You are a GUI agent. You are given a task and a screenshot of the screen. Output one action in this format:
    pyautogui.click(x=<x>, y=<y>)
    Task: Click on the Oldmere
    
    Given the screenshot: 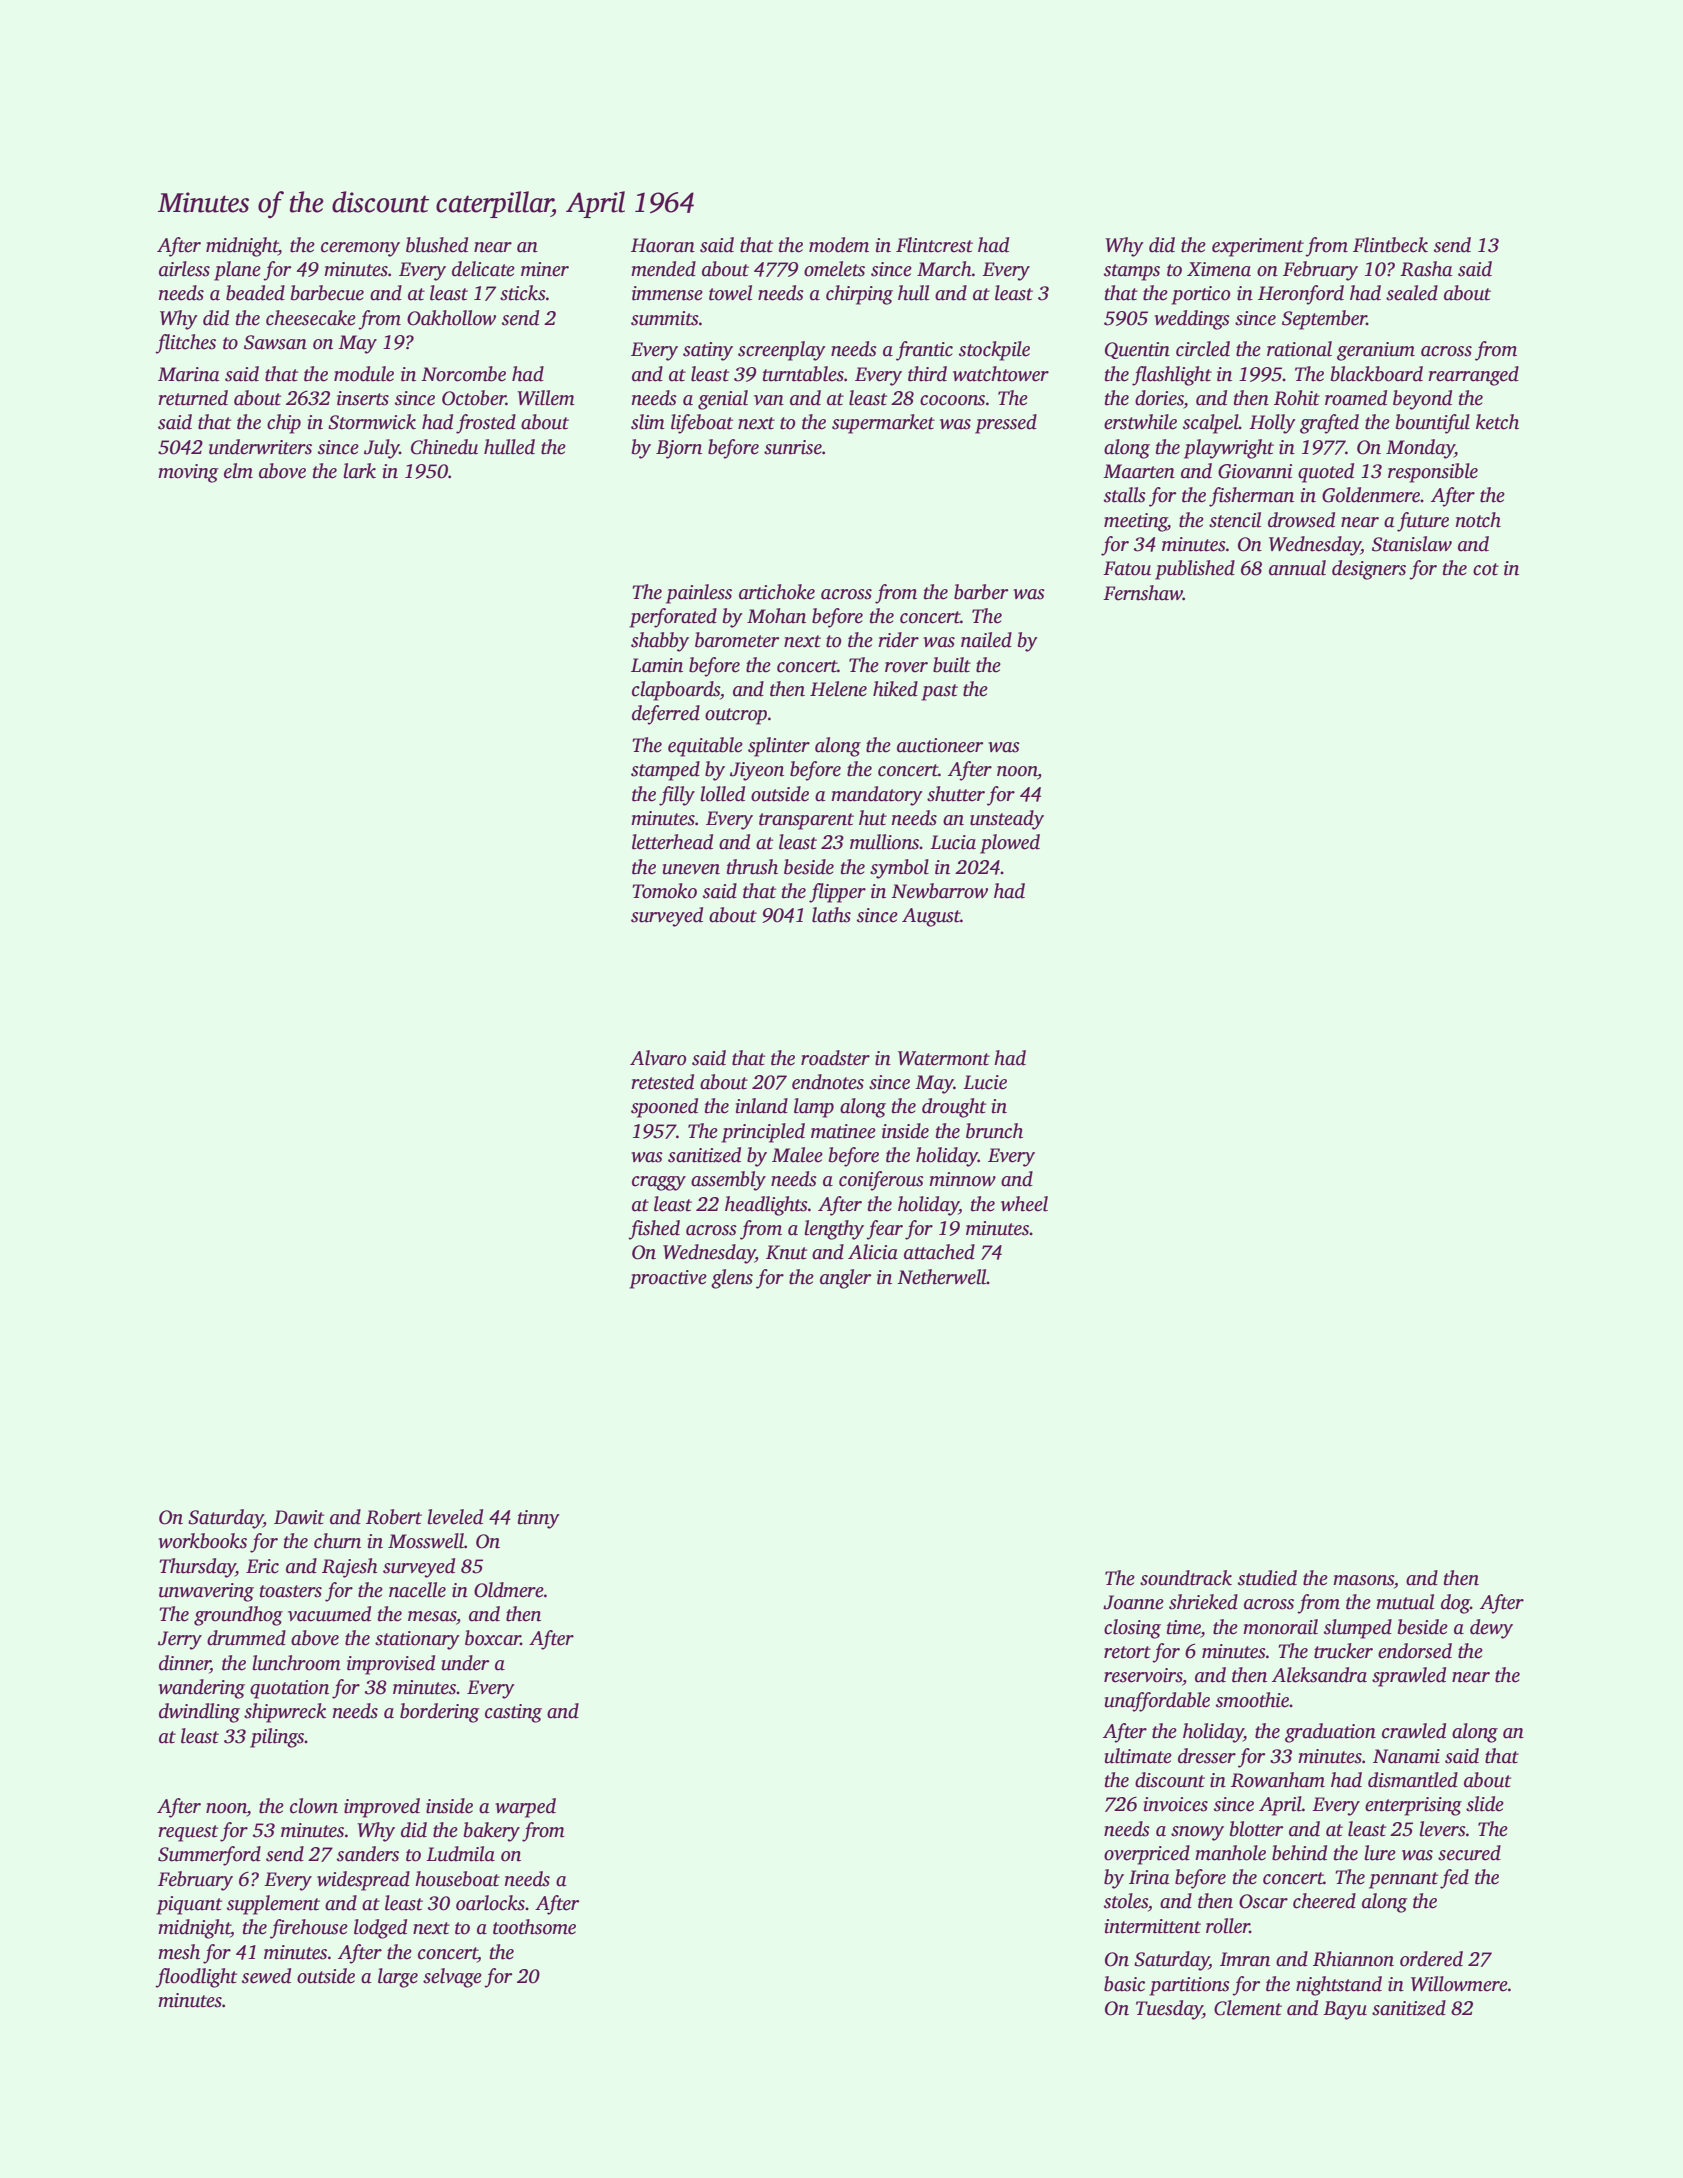 What is the action you would take?
    pyautogui.click(x=509, y=1590)
